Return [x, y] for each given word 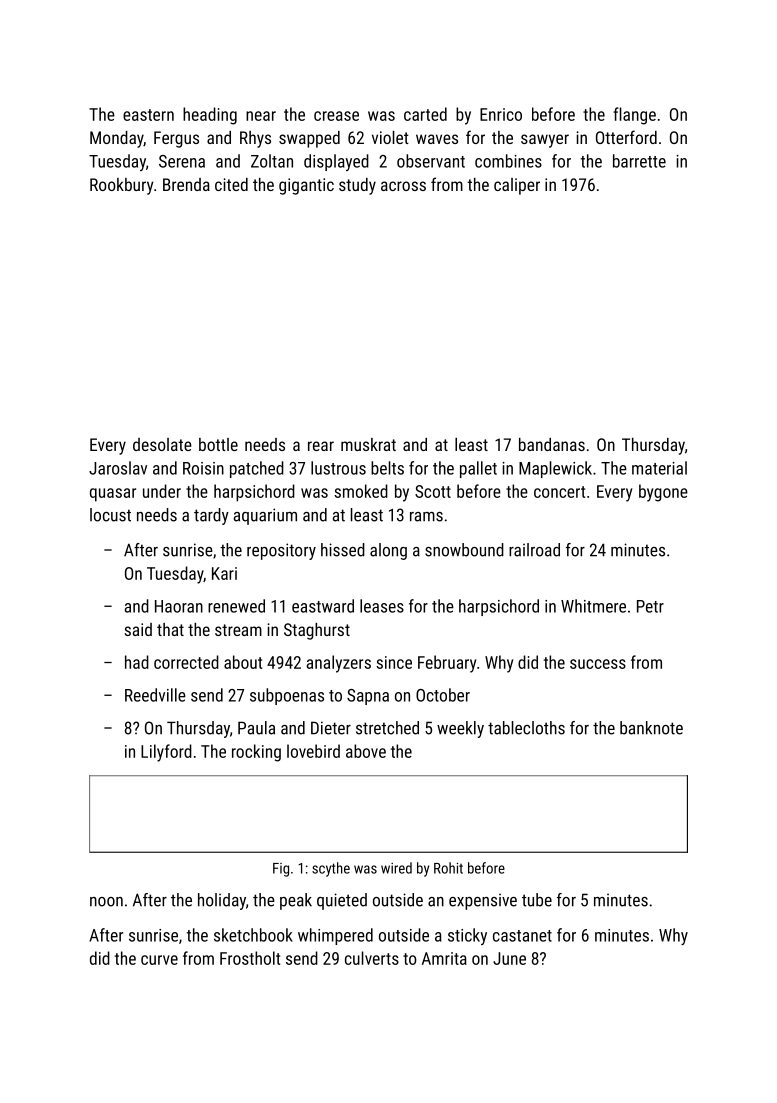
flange [634, 116]
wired [396, 868]
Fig [281, 870]
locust [110, 515]
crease [336, 116]
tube [537, 900]
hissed [343, 550]
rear [321, 446]
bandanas [552, 444]
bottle [218, 444]
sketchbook [253, 935]
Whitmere [593, 606]
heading [210, 116]
